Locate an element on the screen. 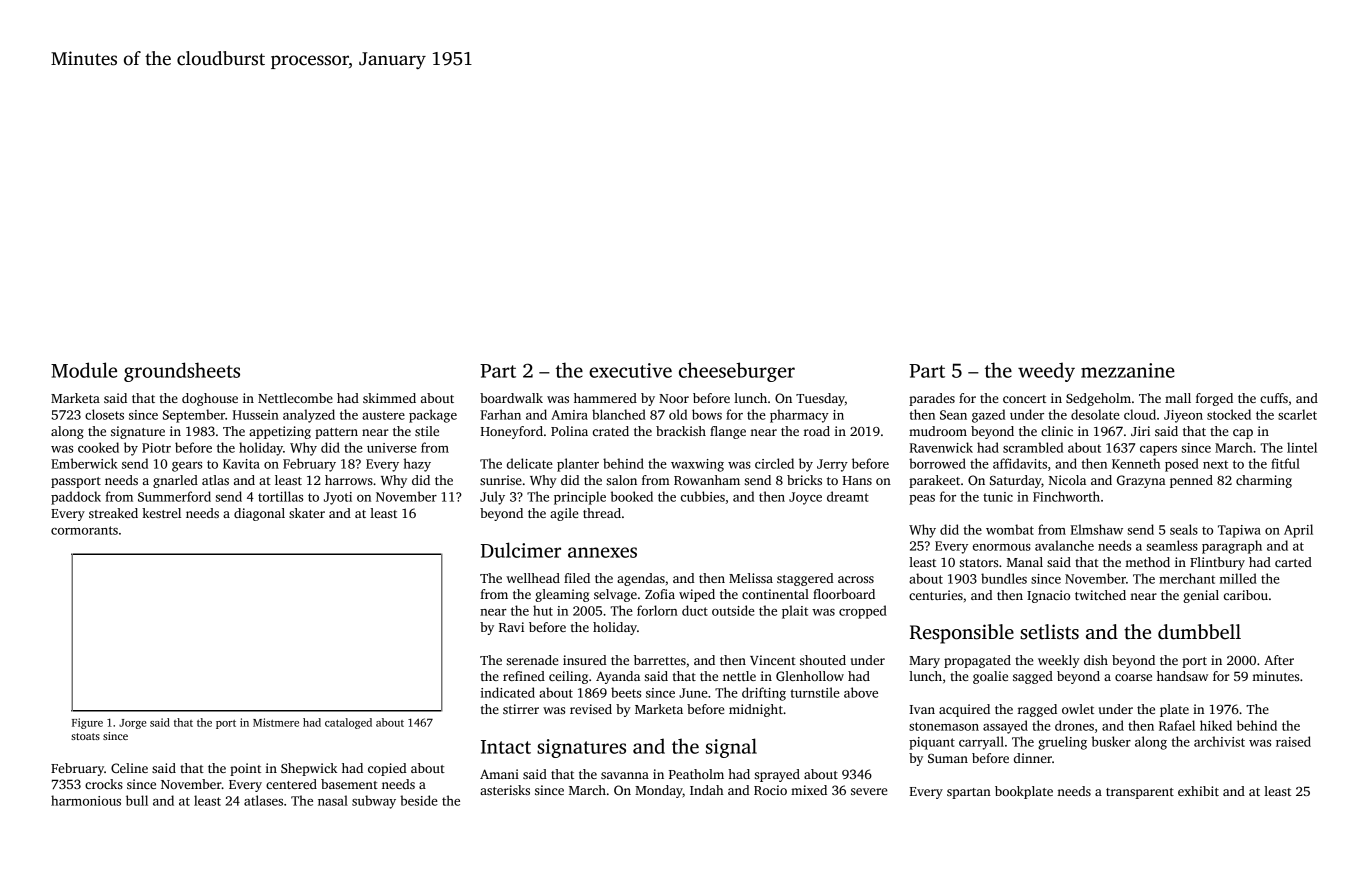  point is located at coordinates (245, 769).
